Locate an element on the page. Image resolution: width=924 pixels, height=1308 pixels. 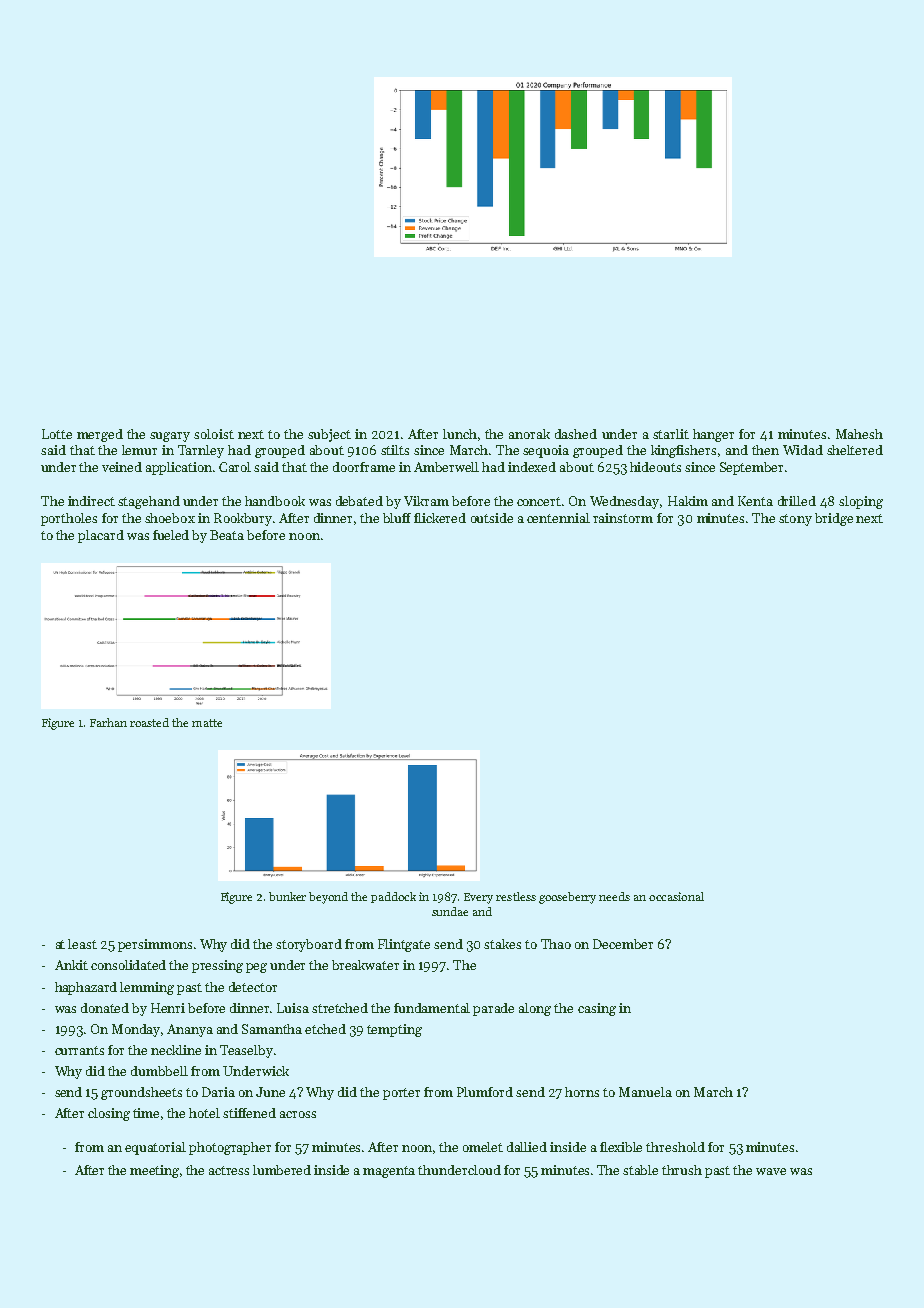
magenta is located at coordinates (389, 1172).
